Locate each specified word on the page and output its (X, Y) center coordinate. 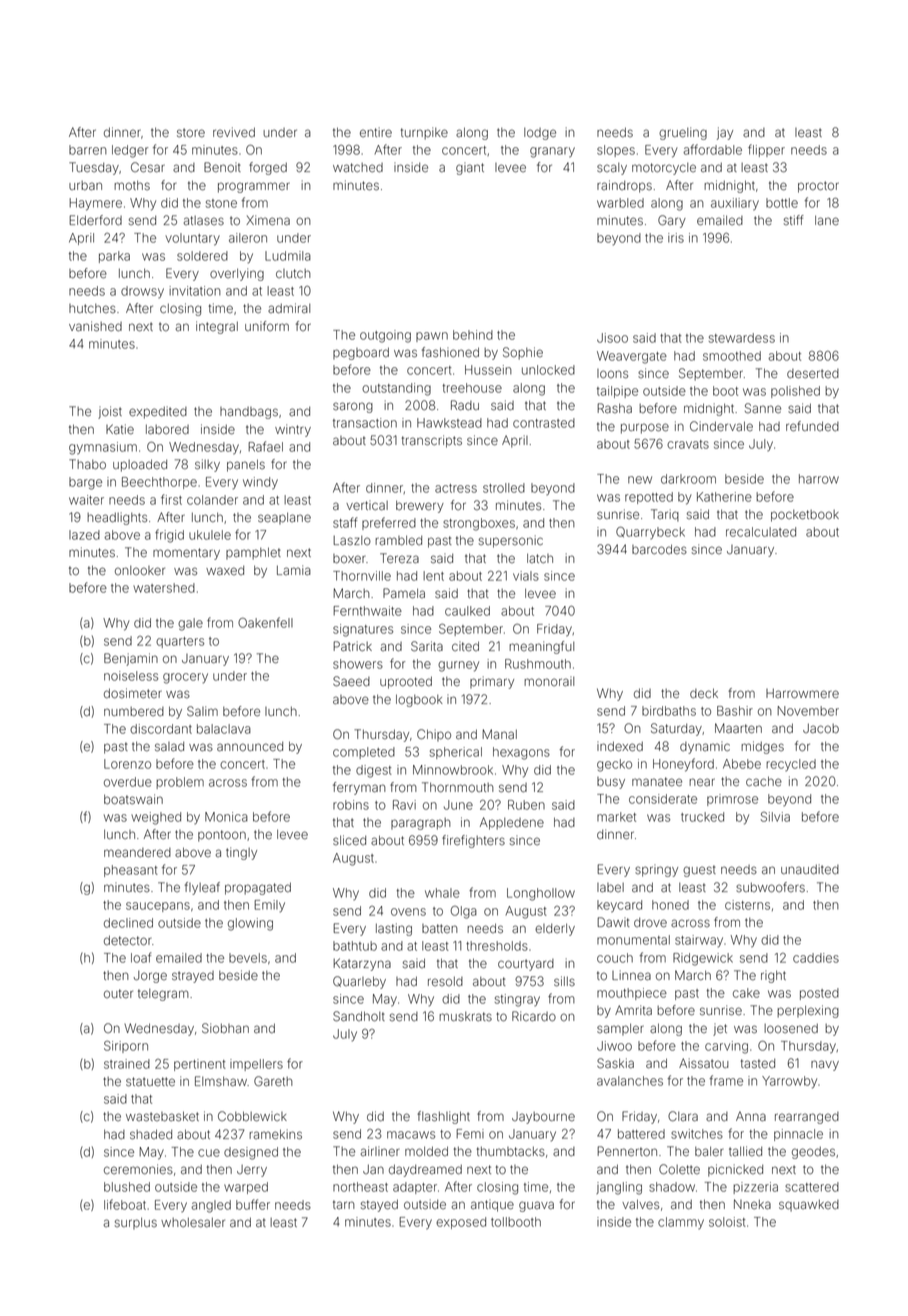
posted (819, 994)
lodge (540, 134)
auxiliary (735, 204)
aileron (248, 238)
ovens (408, 912)
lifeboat (125, 1204)
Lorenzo (127, 764)
